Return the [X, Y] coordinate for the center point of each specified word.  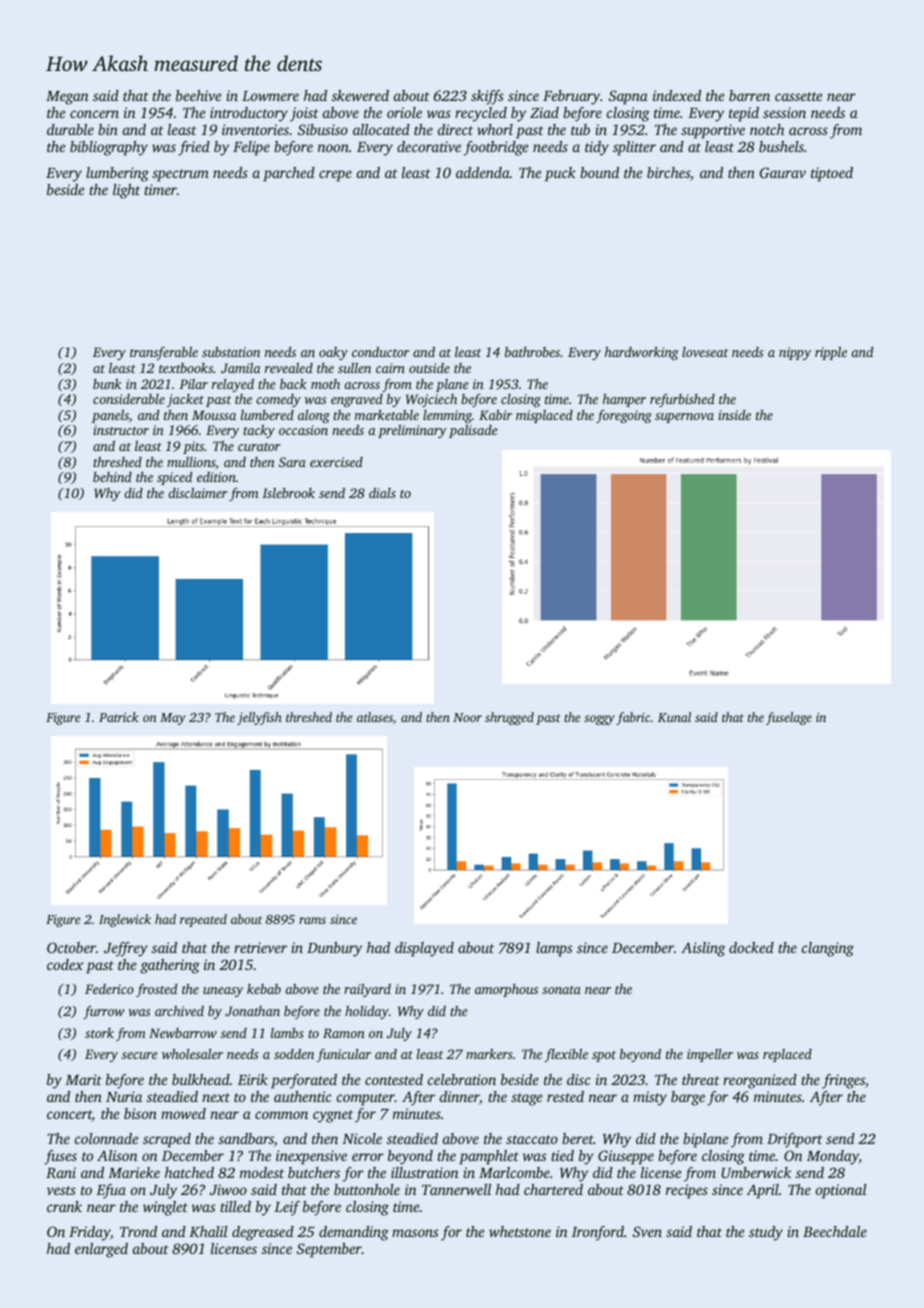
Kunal [674, 717]
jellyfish [259, 718]
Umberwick [756, 1172]
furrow [103, 1012]
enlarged [101, 1250]
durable [70, 129]
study [766, 1233]
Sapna [628, 97]
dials [382, 493]
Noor [467, 717]
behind [112, 477]
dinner [459, 1096]
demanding [354, 1233]
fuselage [789, 718]
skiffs [487, 97]
